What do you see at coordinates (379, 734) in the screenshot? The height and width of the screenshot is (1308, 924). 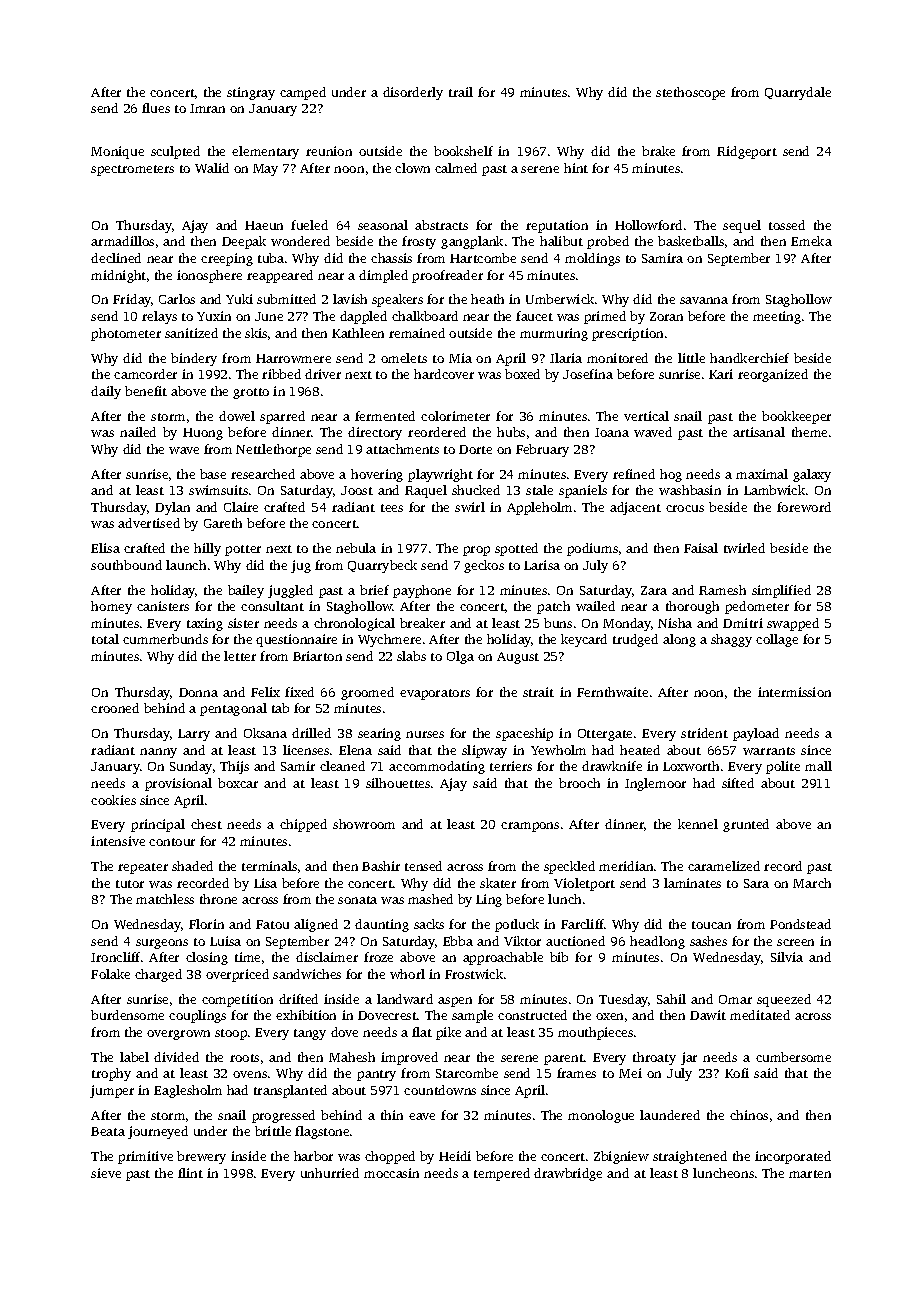 I see `searing` at bounding box center [379, 734].
